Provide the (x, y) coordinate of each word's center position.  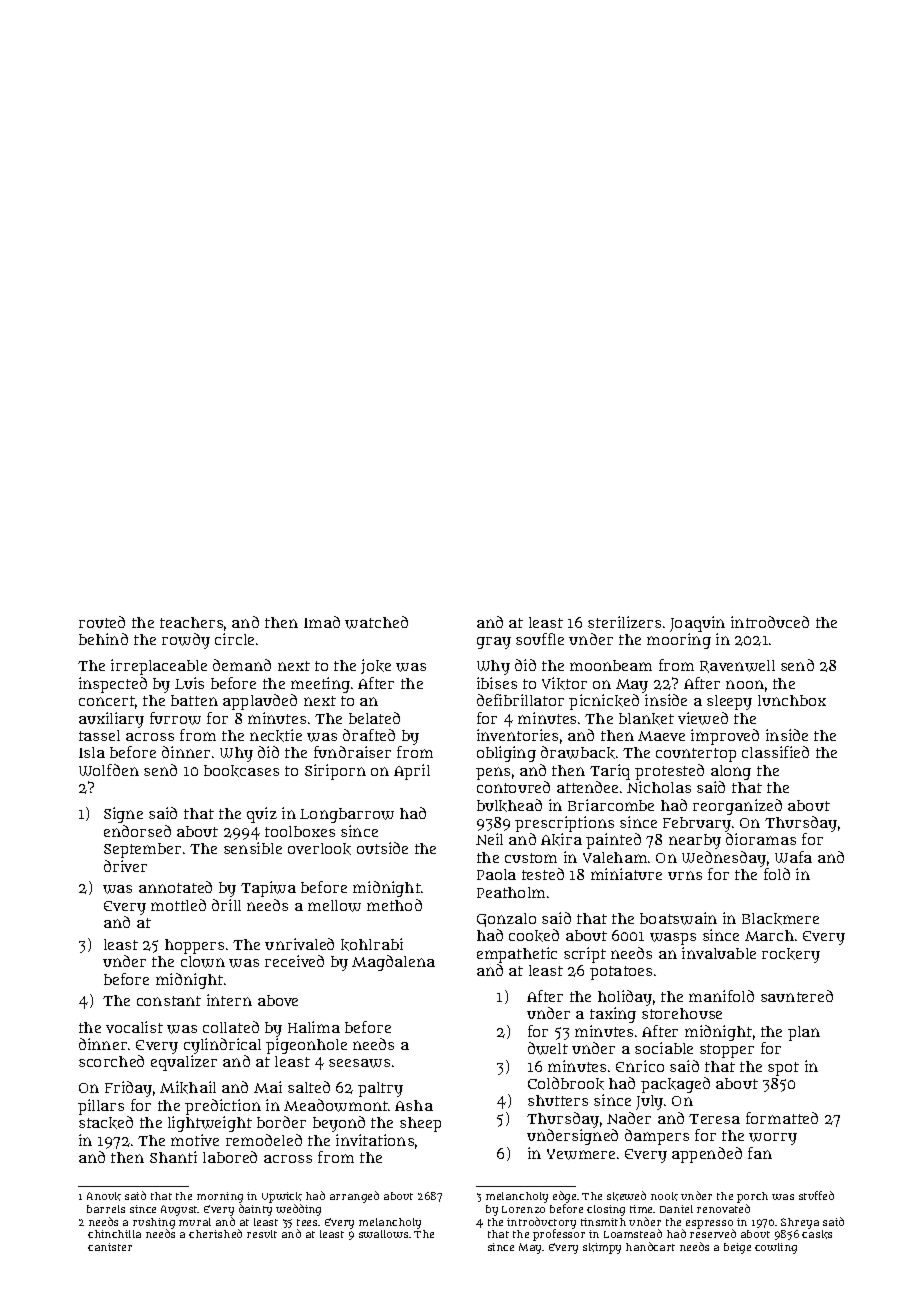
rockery (791, 955)
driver (125, 866)
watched (376, 622)
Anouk (104, 1196)
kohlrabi (372, 944)
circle (234, 639)
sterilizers (624, 622)
